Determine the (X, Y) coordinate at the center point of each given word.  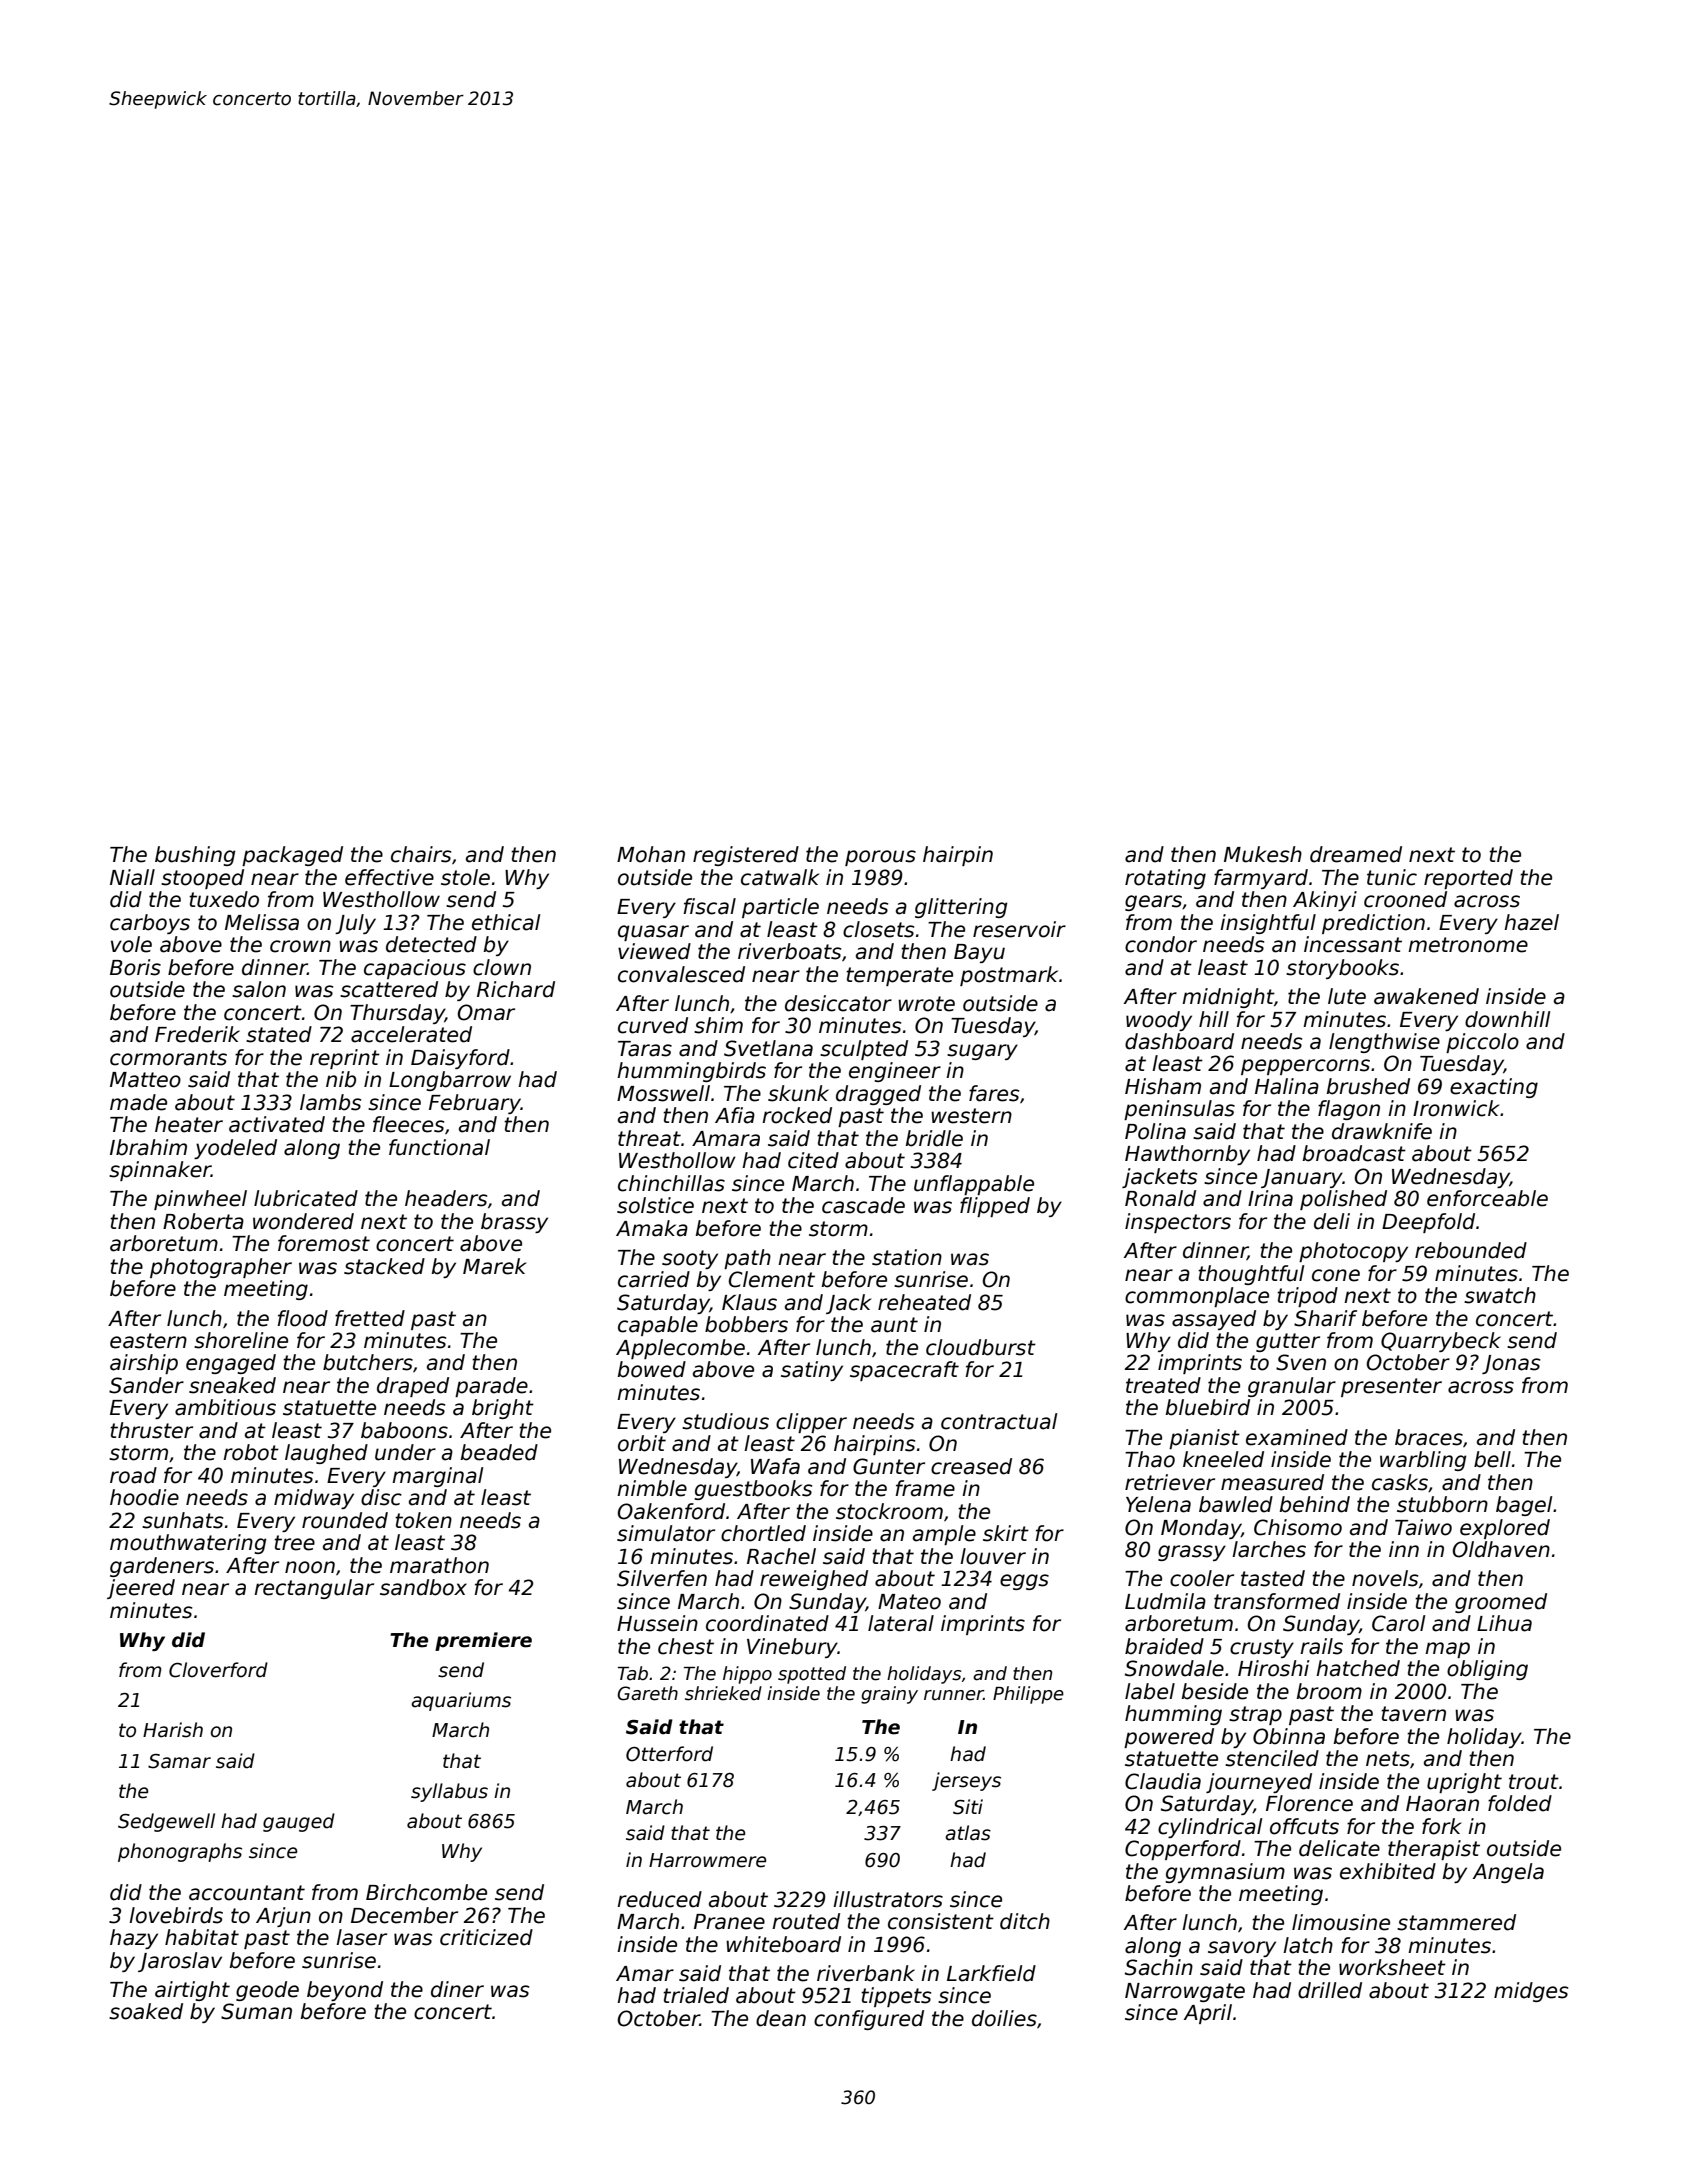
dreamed (1356, 854)
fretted (370, 1318)
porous (880, 858)
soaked (146, 2011)
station (907, 1257)
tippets (896, 1997)
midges (1531, 1992)
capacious (415, 969)
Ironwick (1456, 1108)
